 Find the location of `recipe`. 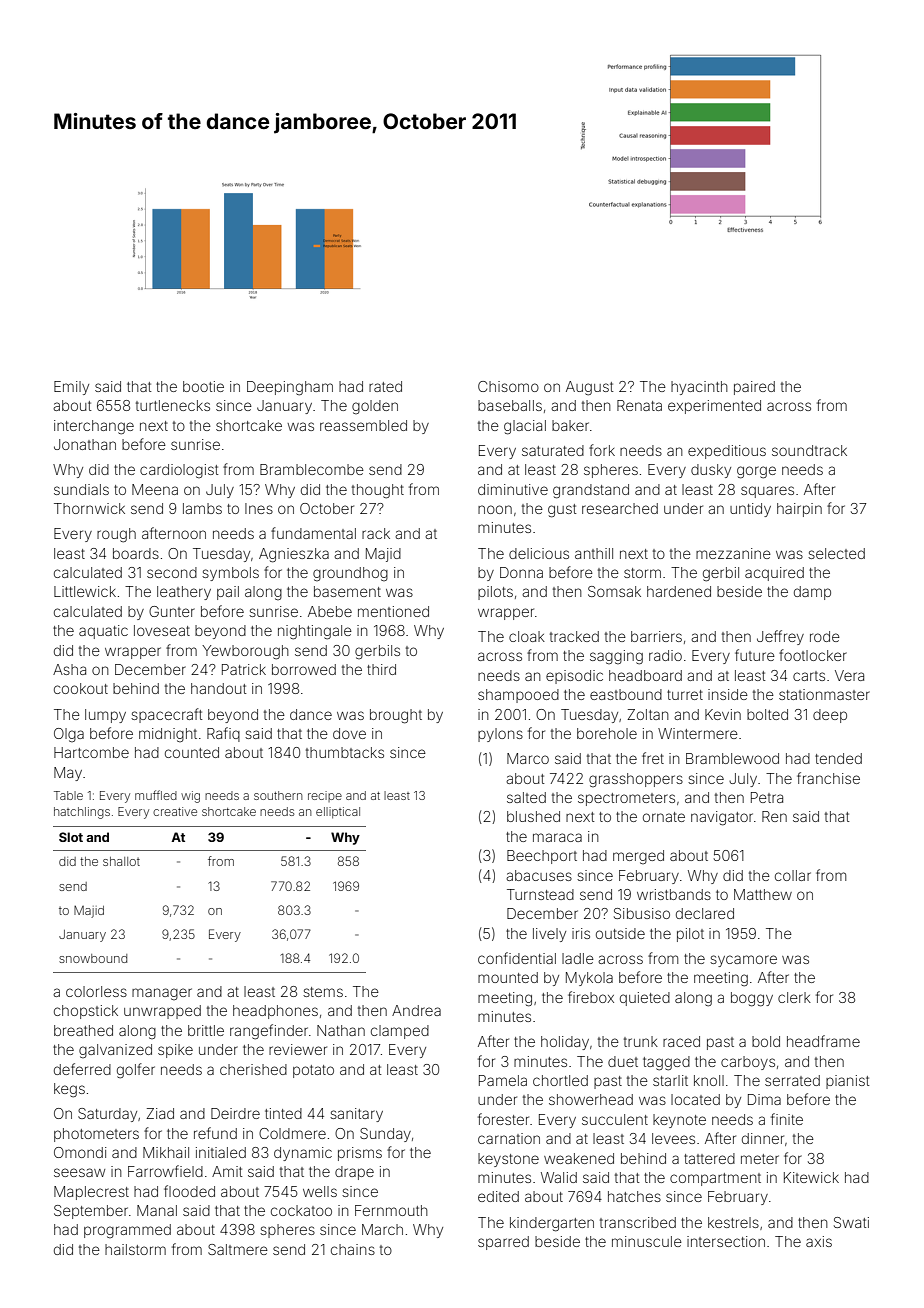

recipe is located at coordinates (325, 796).
